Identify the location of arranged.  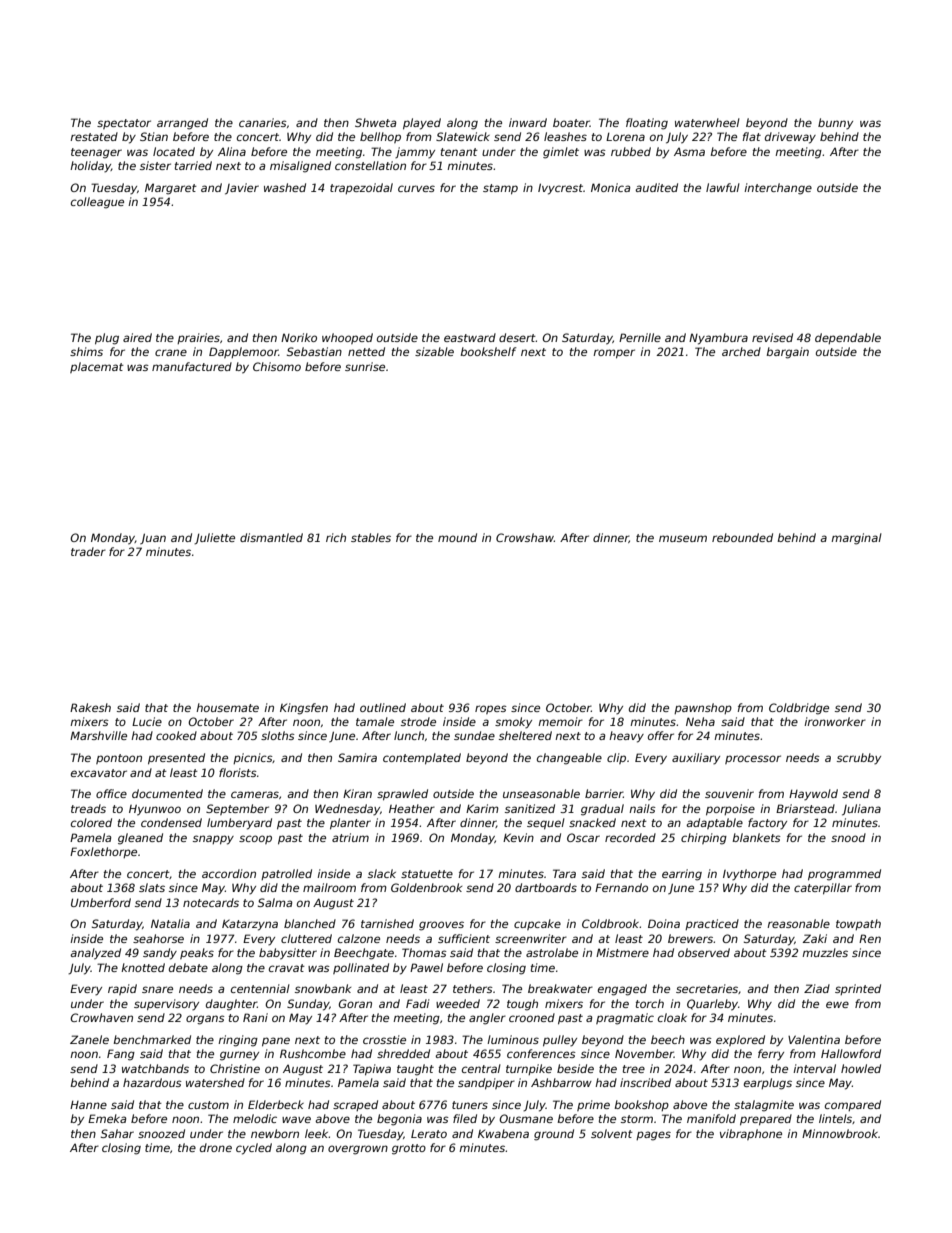
(182, 124).
